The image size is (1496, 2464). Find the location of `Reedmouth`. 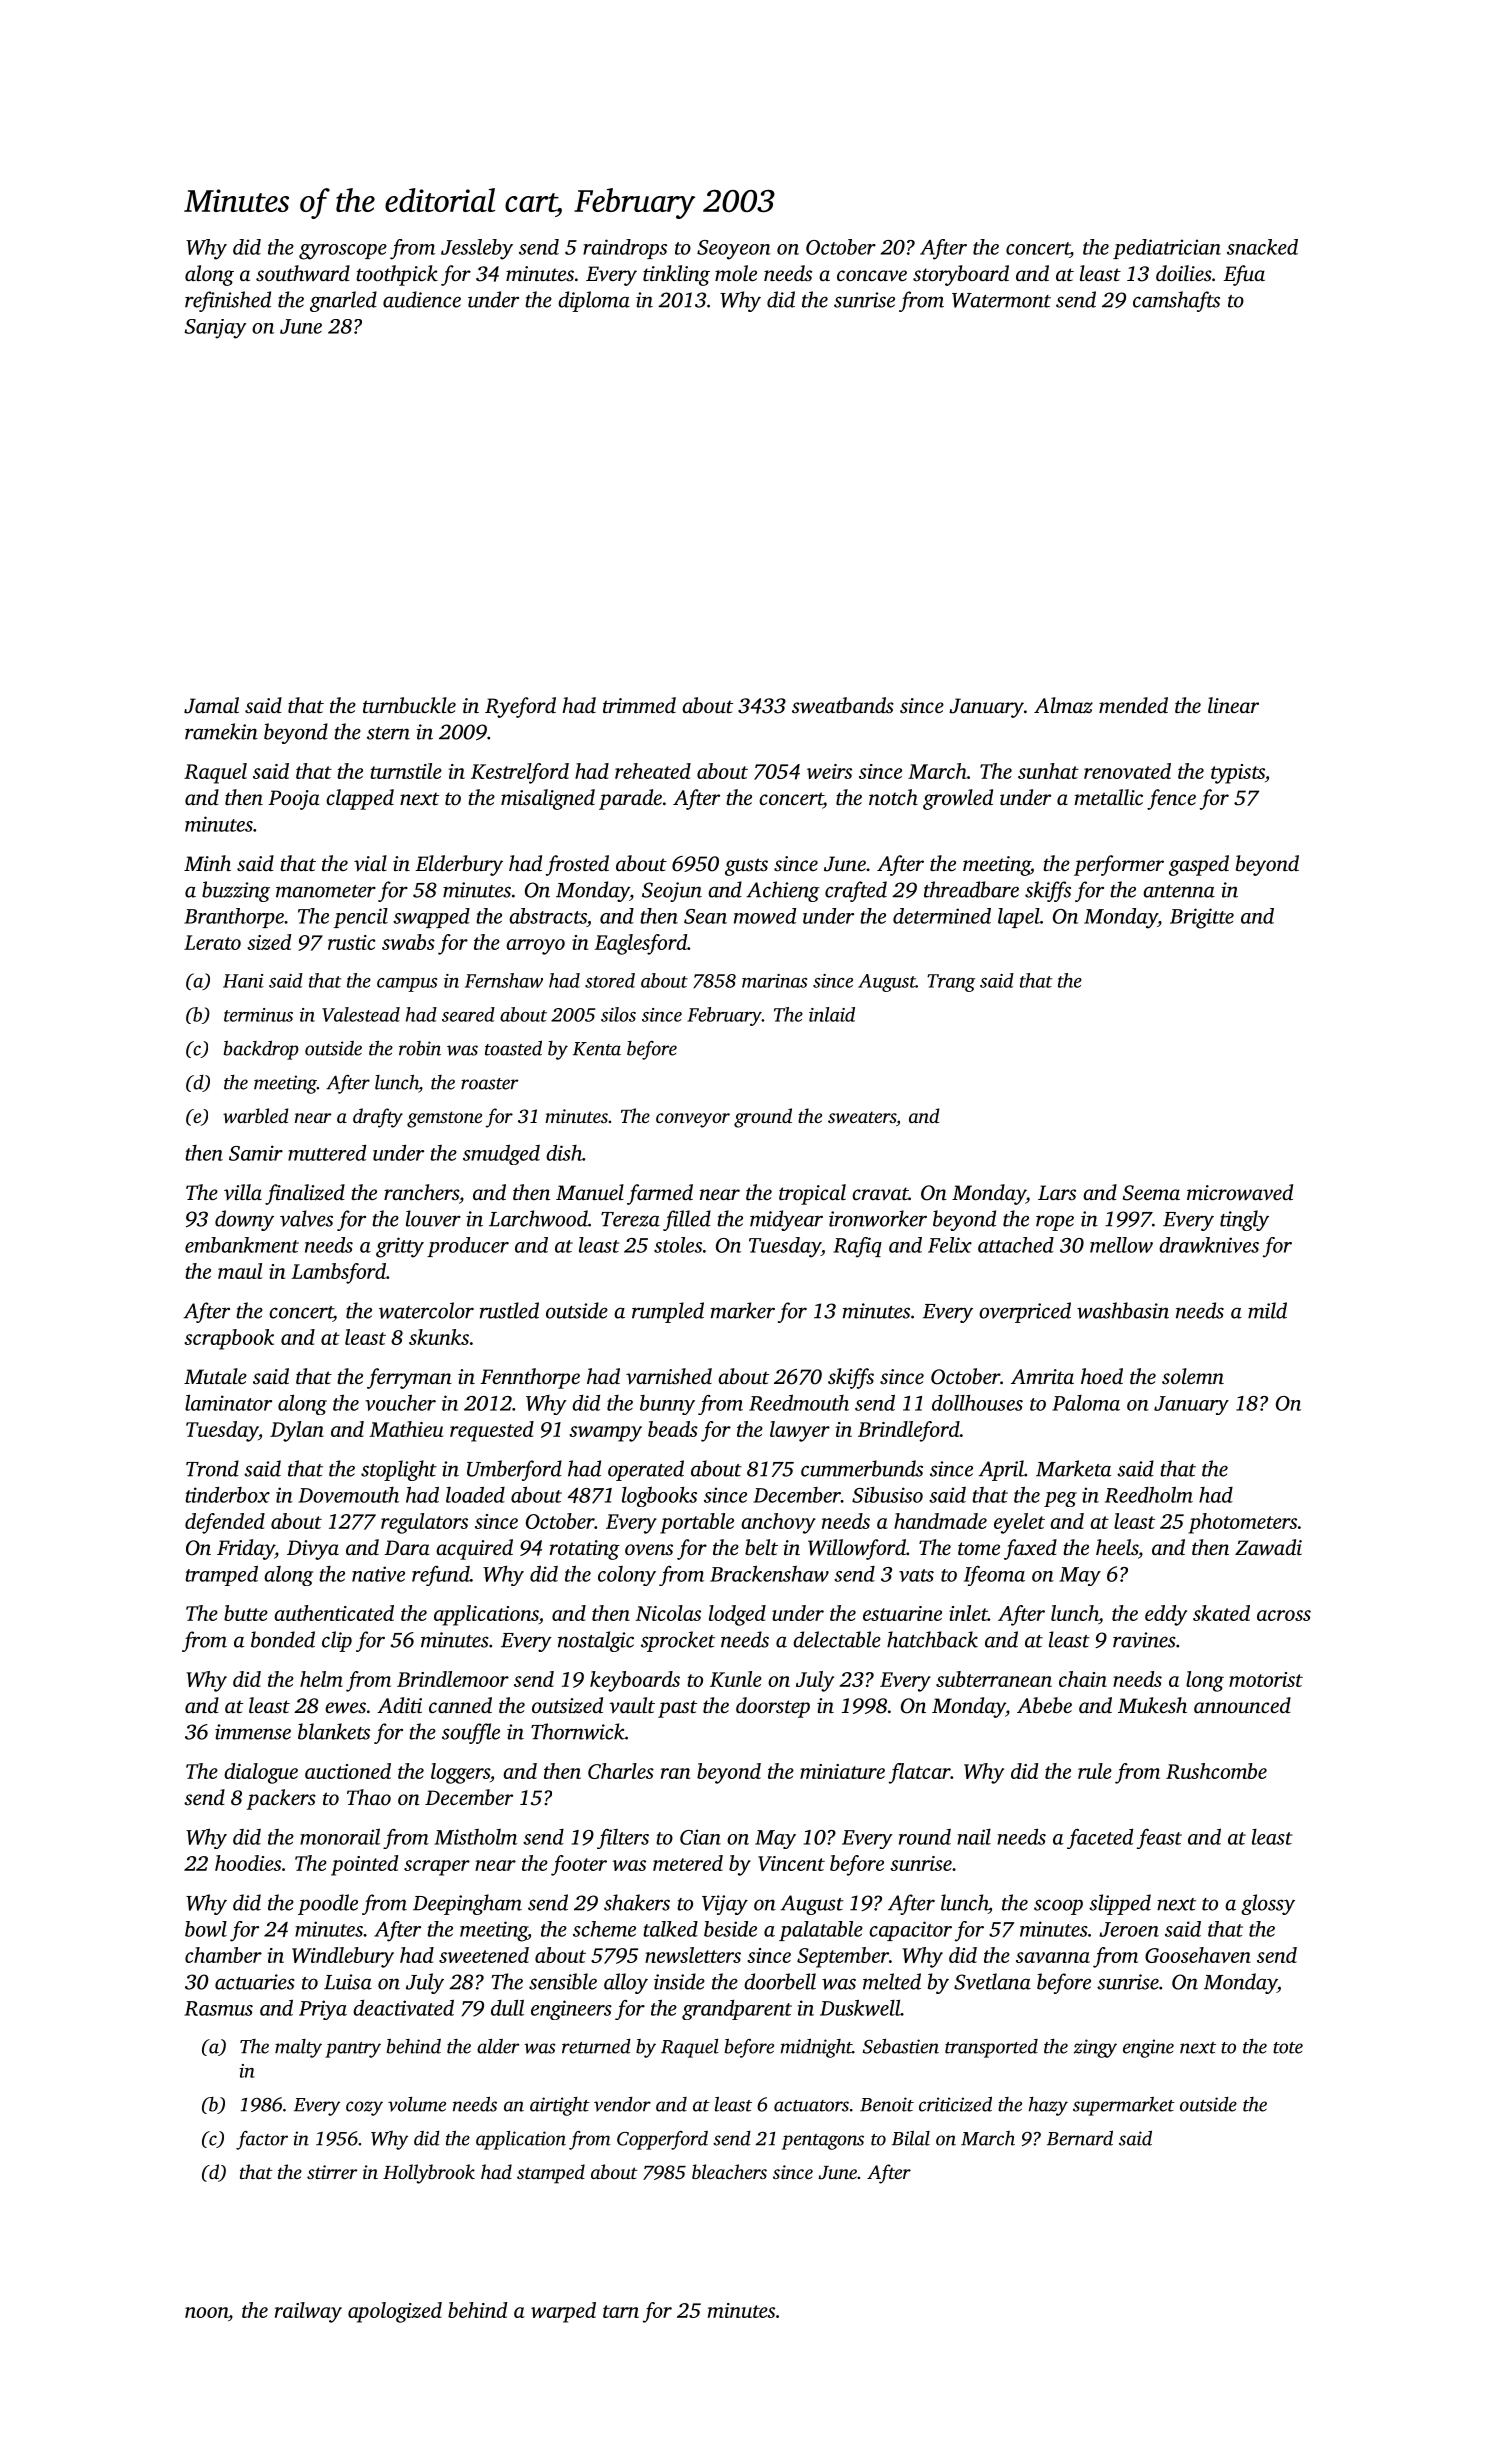

Reedmouth is located at coordinates (799, 1402).
